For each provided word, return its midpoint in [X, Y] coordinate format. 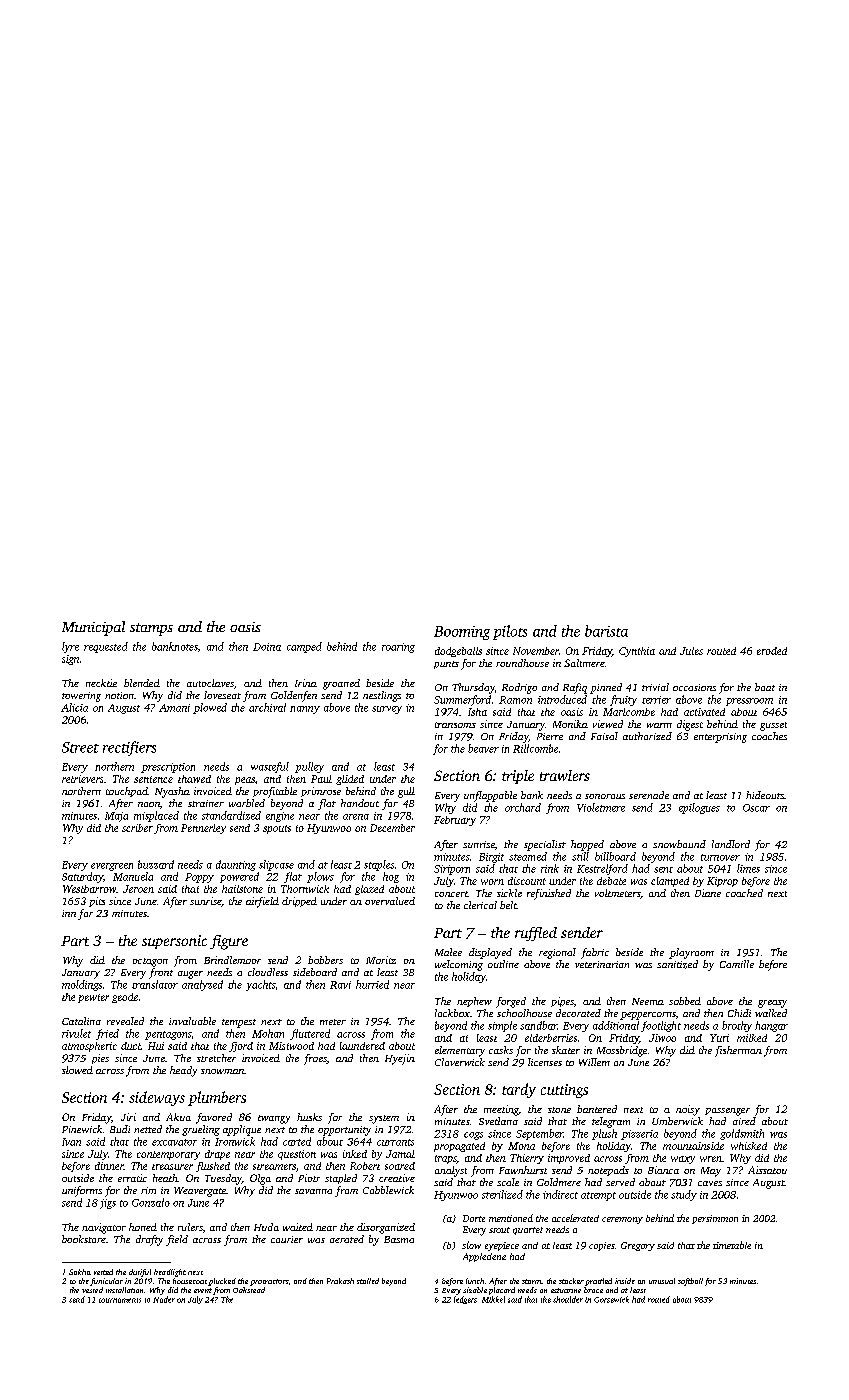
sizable [475, 1290]
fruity [623, 700]
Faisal [604, 736]
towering [81, 697]
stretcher [216, 1058]
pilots [510, 632]
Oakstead [249, 1290]
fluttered [310, 1034]
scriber [137, 828]
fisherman [738, 1051]
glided [350, 780]
